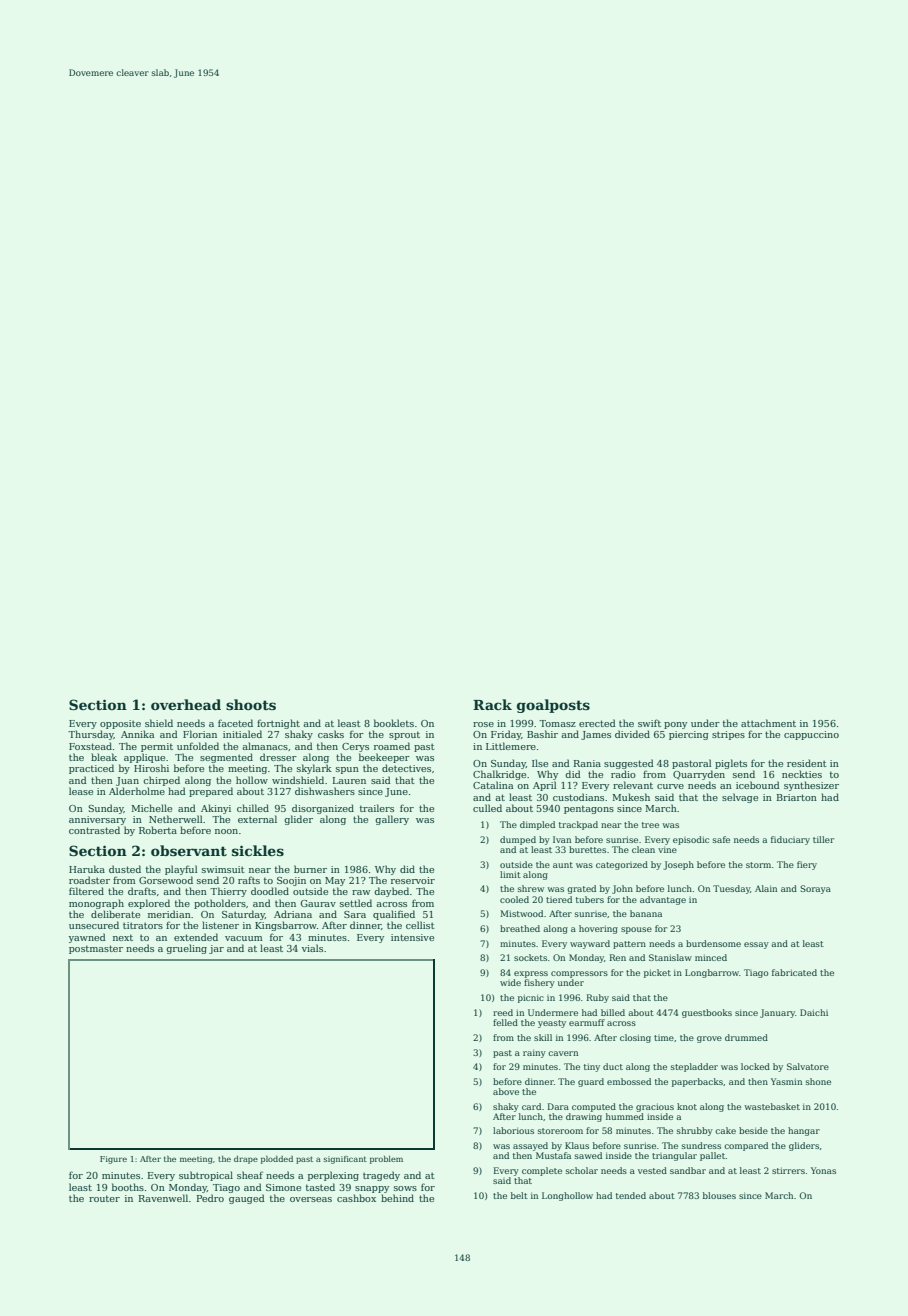 This screenshot has height=1316, width=908. Describe the element at coordinates (251, 704) in the screenshot. I see `shoots` at that location.
